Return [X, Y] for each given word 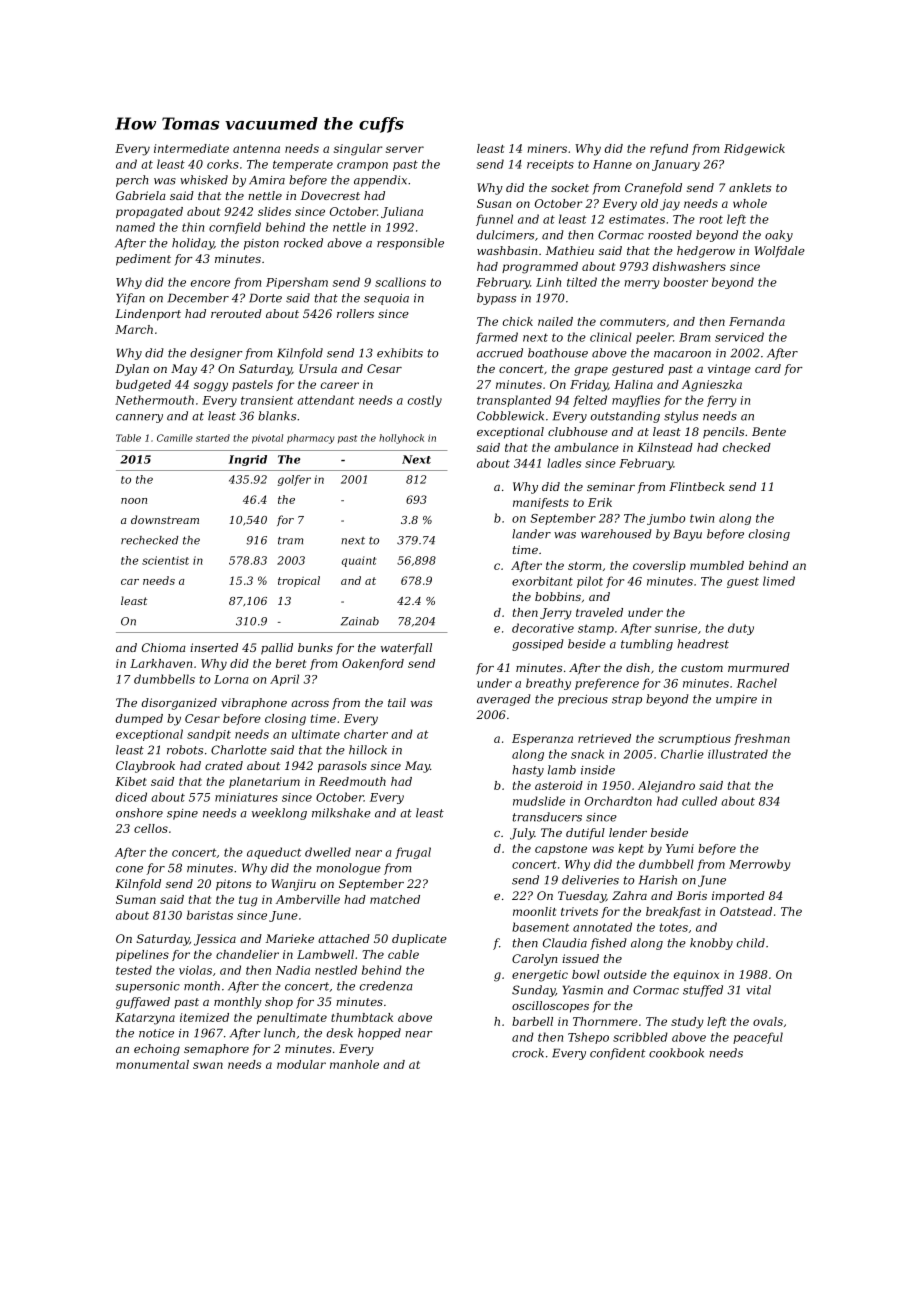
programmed [540, 268]
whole [750, 203]
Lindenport [148, 315]
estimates [637, 219]
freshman [762, 739]
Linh [548, 282]
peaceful [758, 1038]
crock [528, 1053]
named [135, 227]
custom [702, 668]
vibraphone [254, 704]
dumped [139, 719]
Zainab [360, 621]
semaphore [216, 1050]
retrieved [604, 738]
